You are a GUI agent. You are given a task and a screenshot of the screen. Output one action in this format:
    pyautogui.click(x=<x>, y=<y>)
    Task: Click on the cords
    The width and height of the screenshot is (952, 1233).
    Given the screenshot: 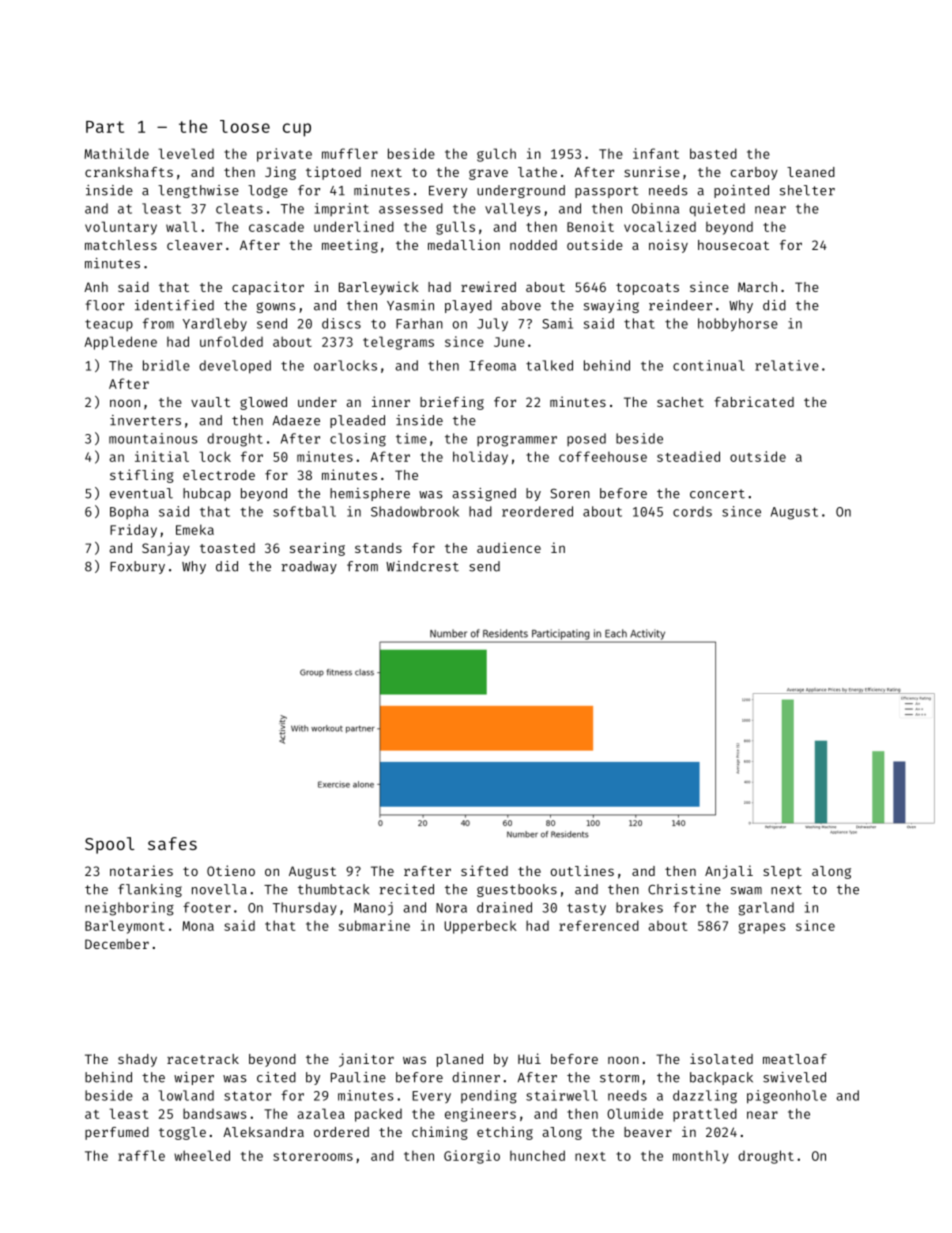 What is the action you would take?
    pyautogui.click(x=692, y=511)
